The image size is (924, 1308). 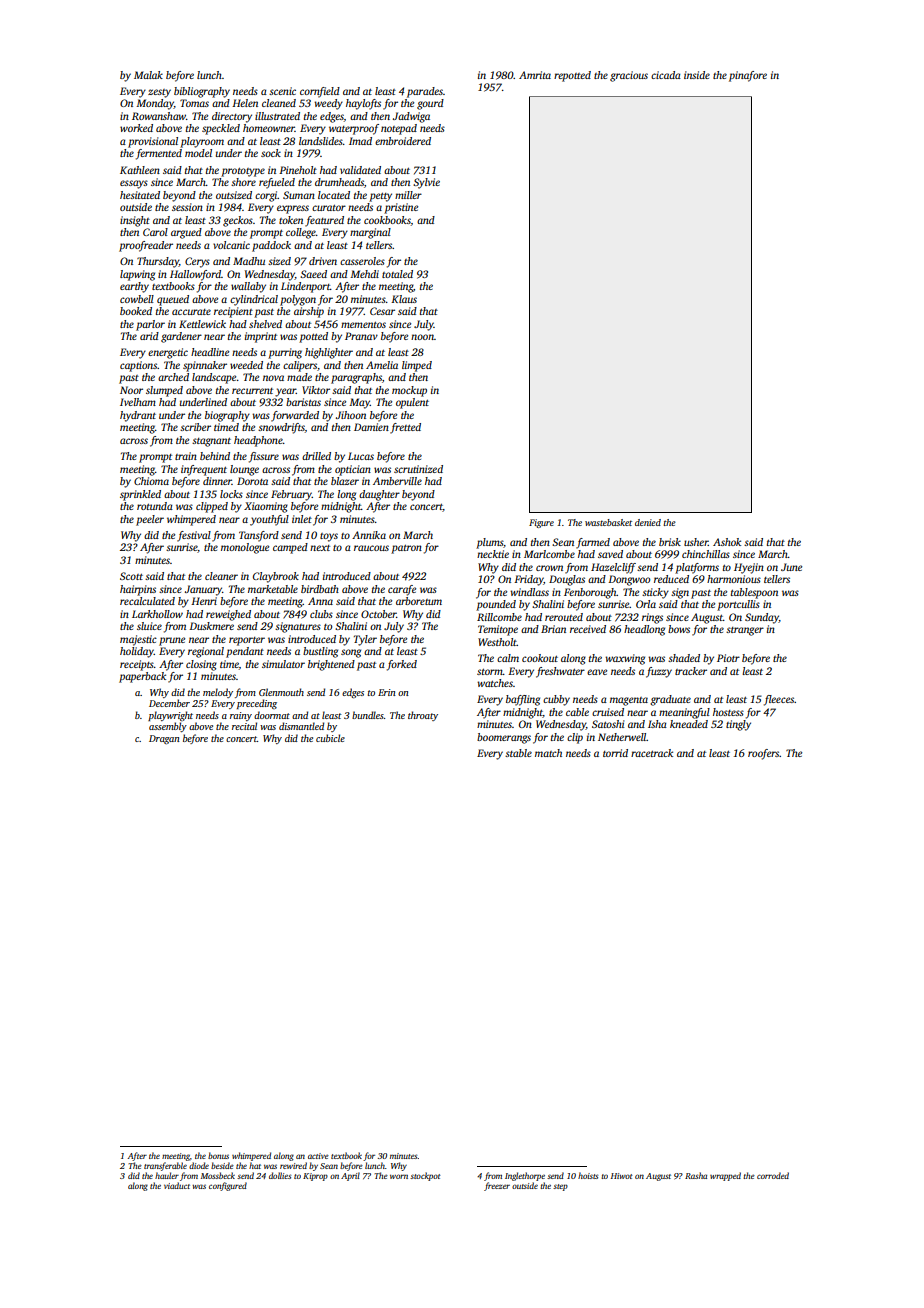 What do you see at coordinates (588, 1175) in the screenshot?
I see `hoists` at bounding box center [588, 1175].
